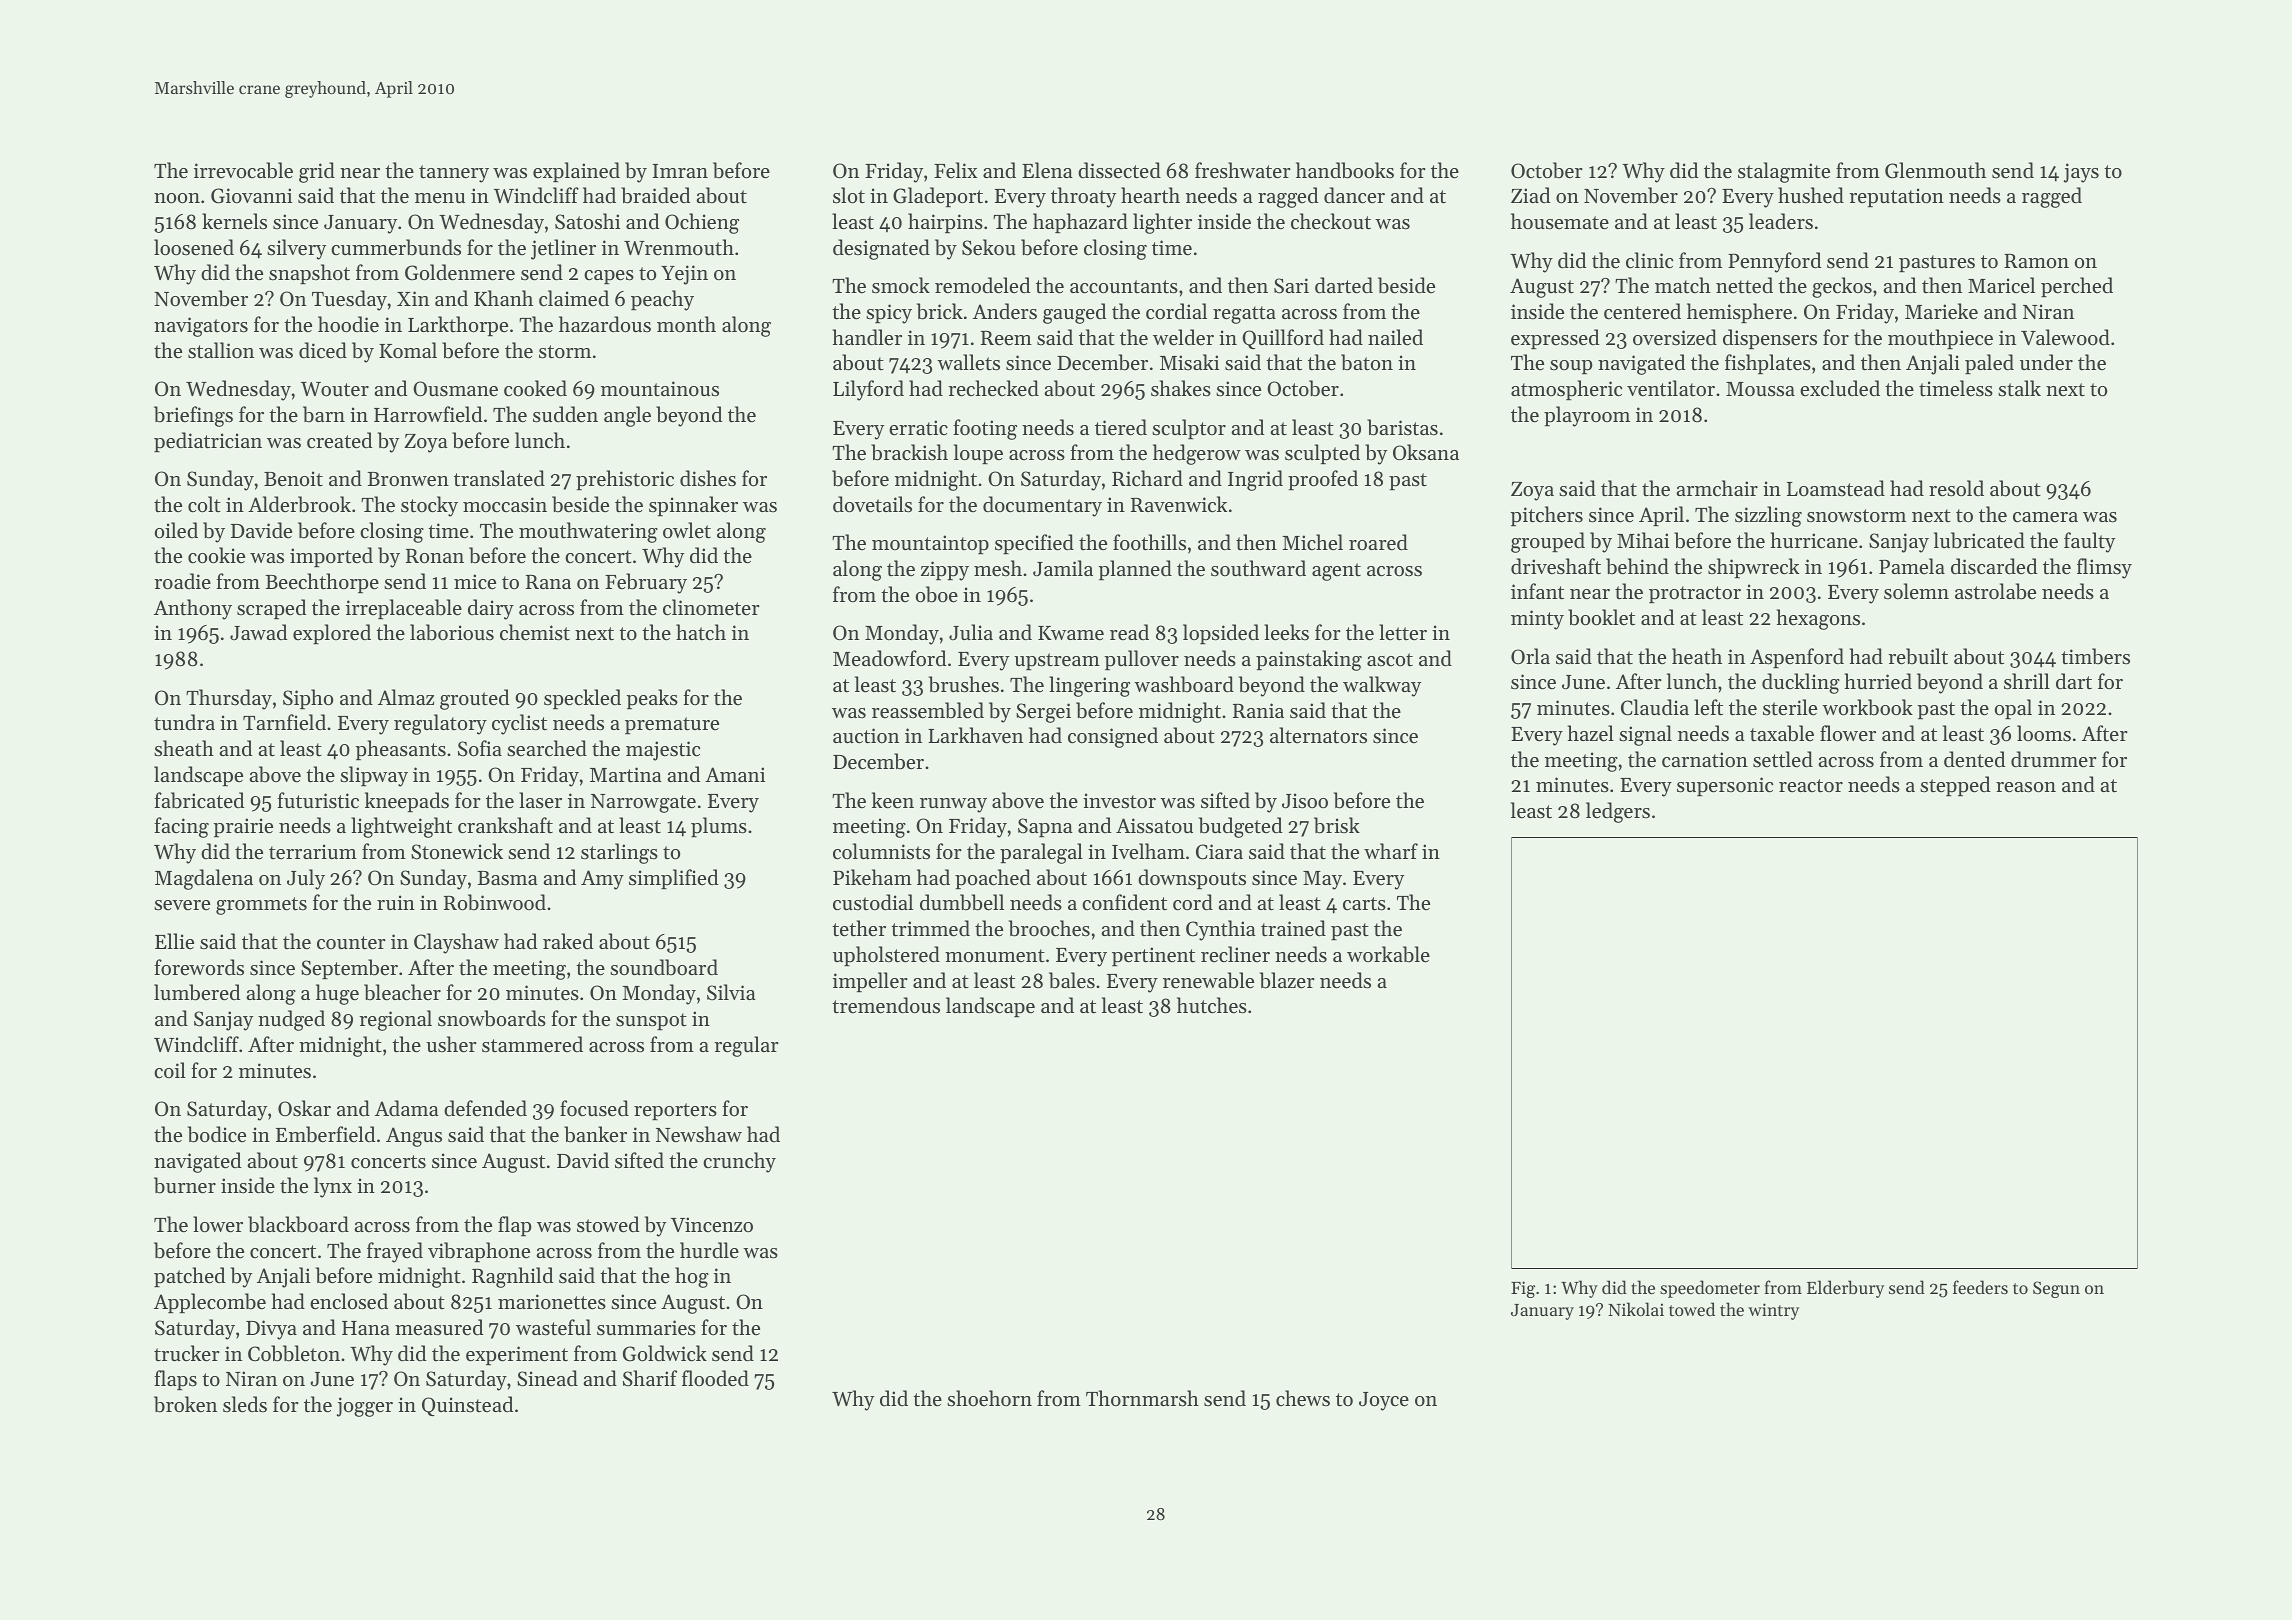 This document has height=1620, width=2292. What do you see at coordinates (576, 172) in the document?
I see `explained` at bounding box center [576, 172].
